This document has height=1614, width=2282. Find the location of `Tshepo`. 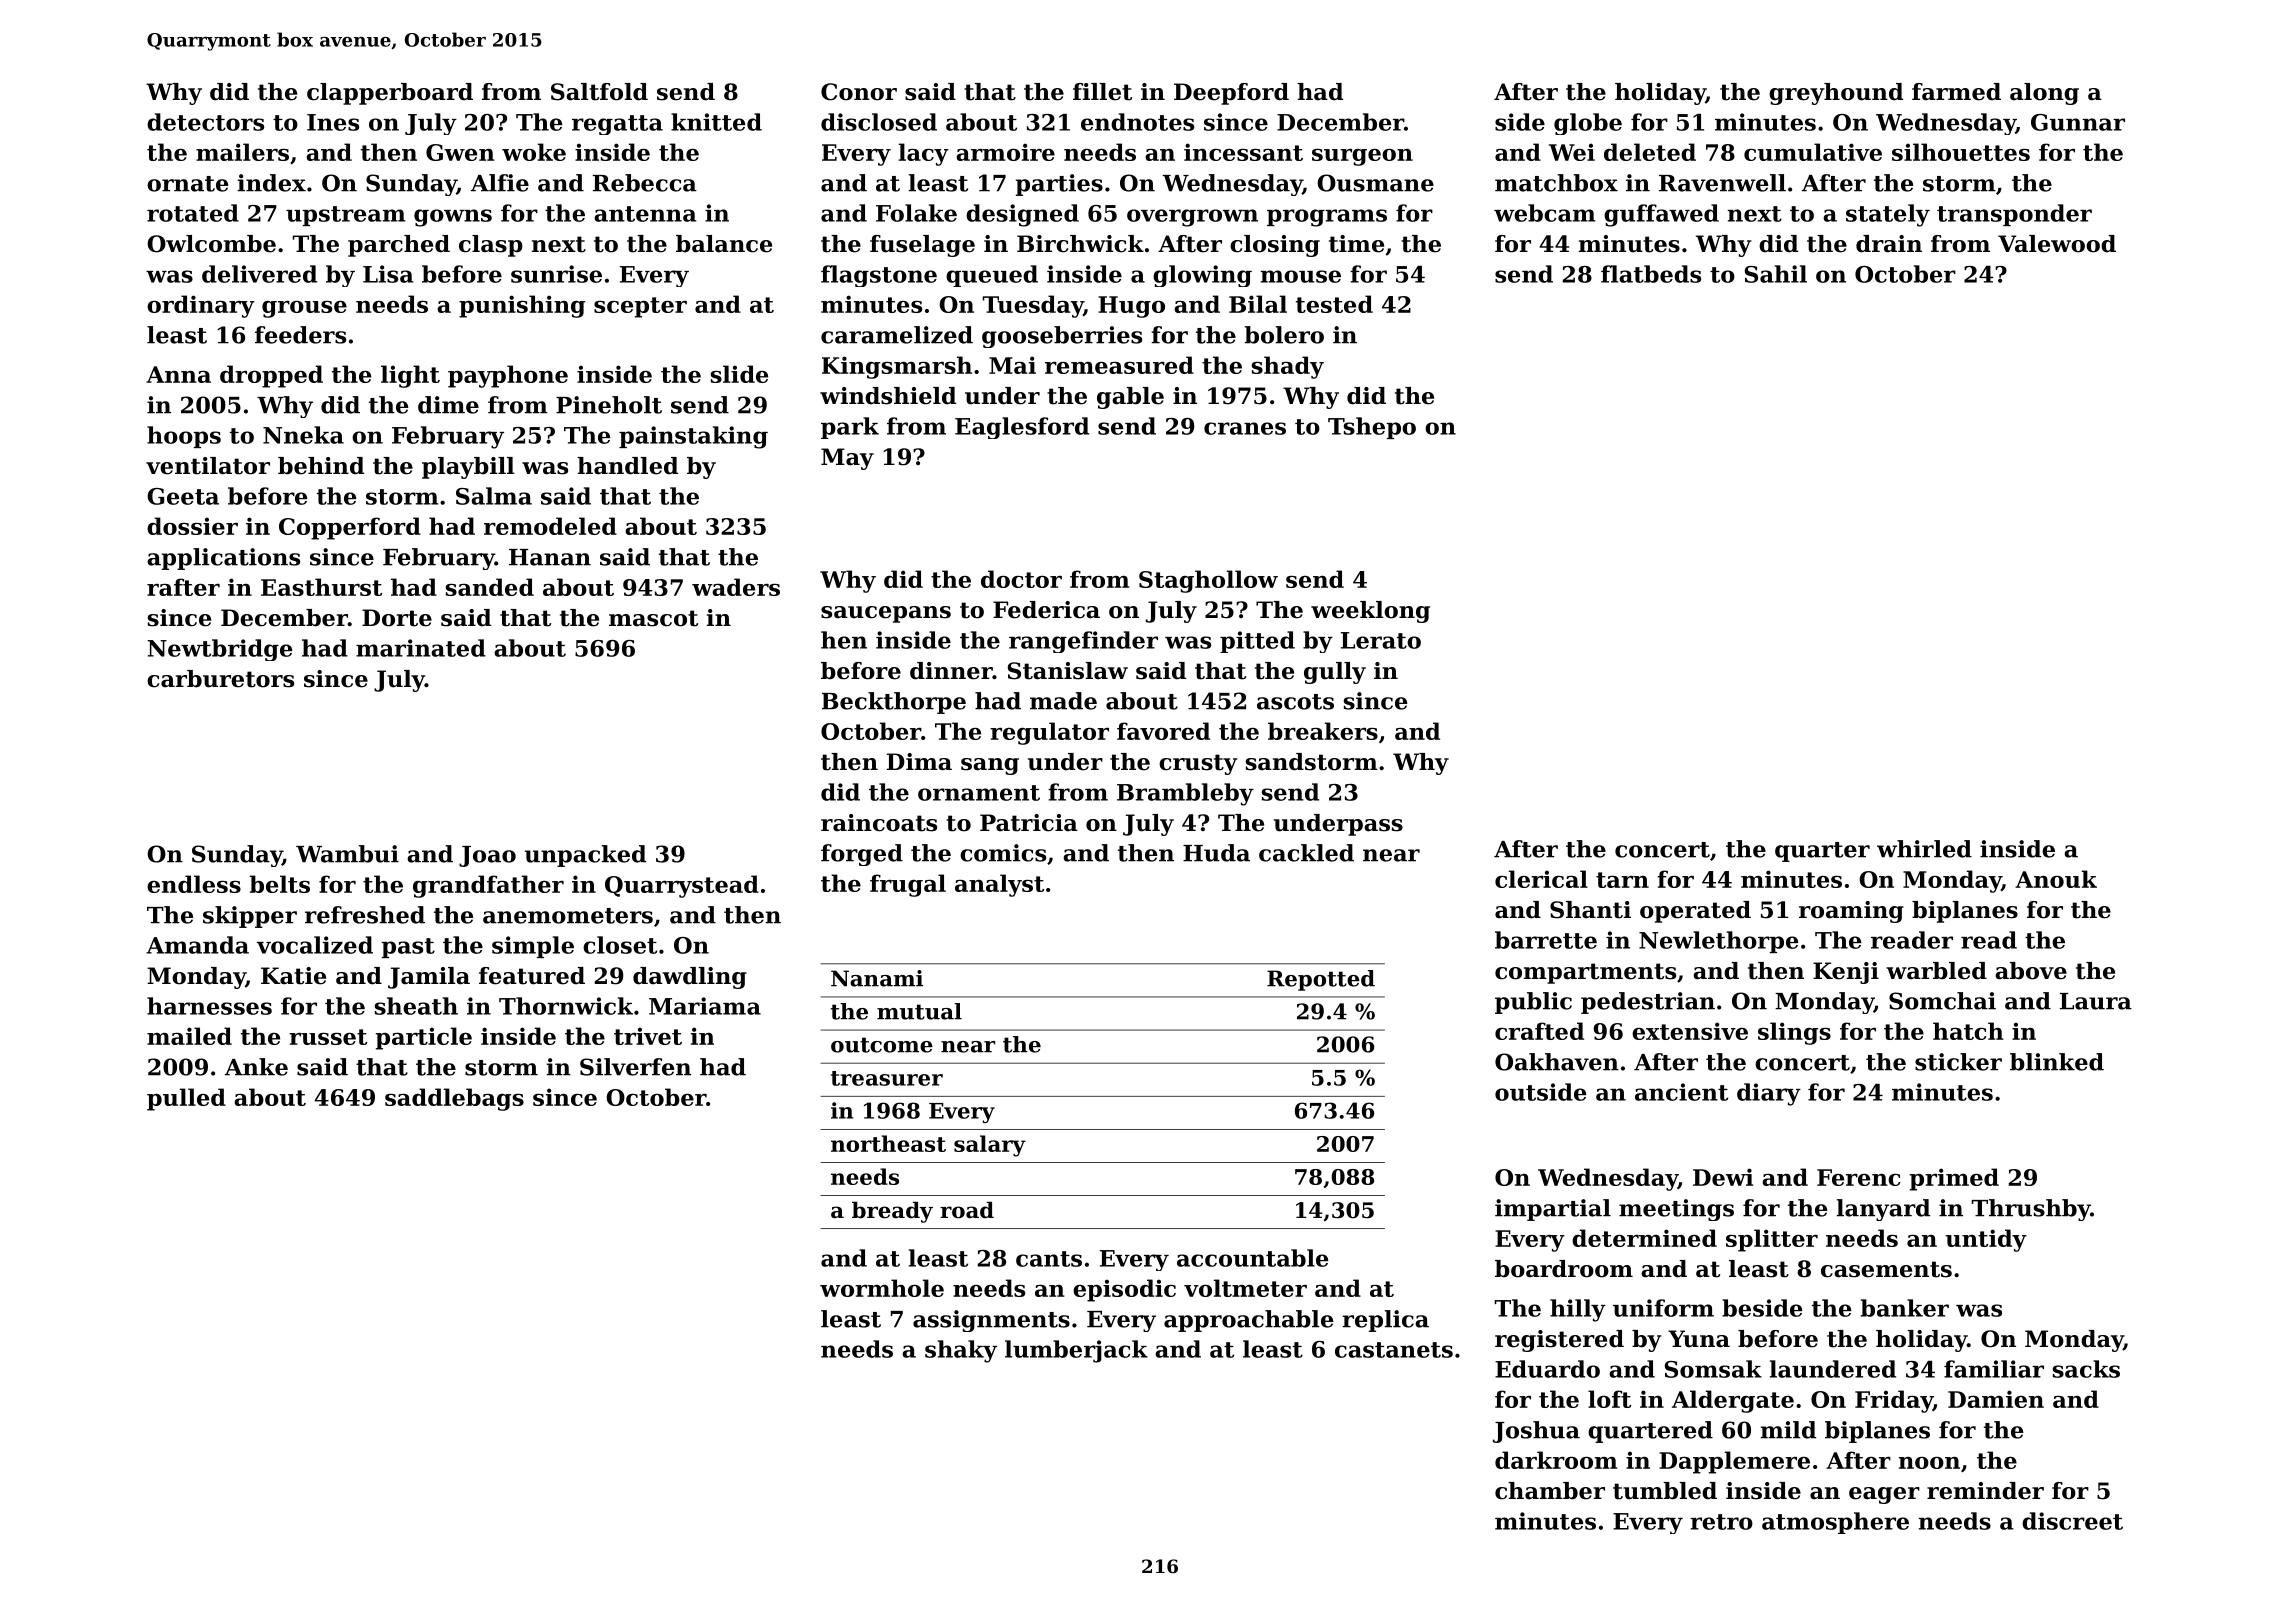

Tshepo is located at coordinates (1372, 428).
